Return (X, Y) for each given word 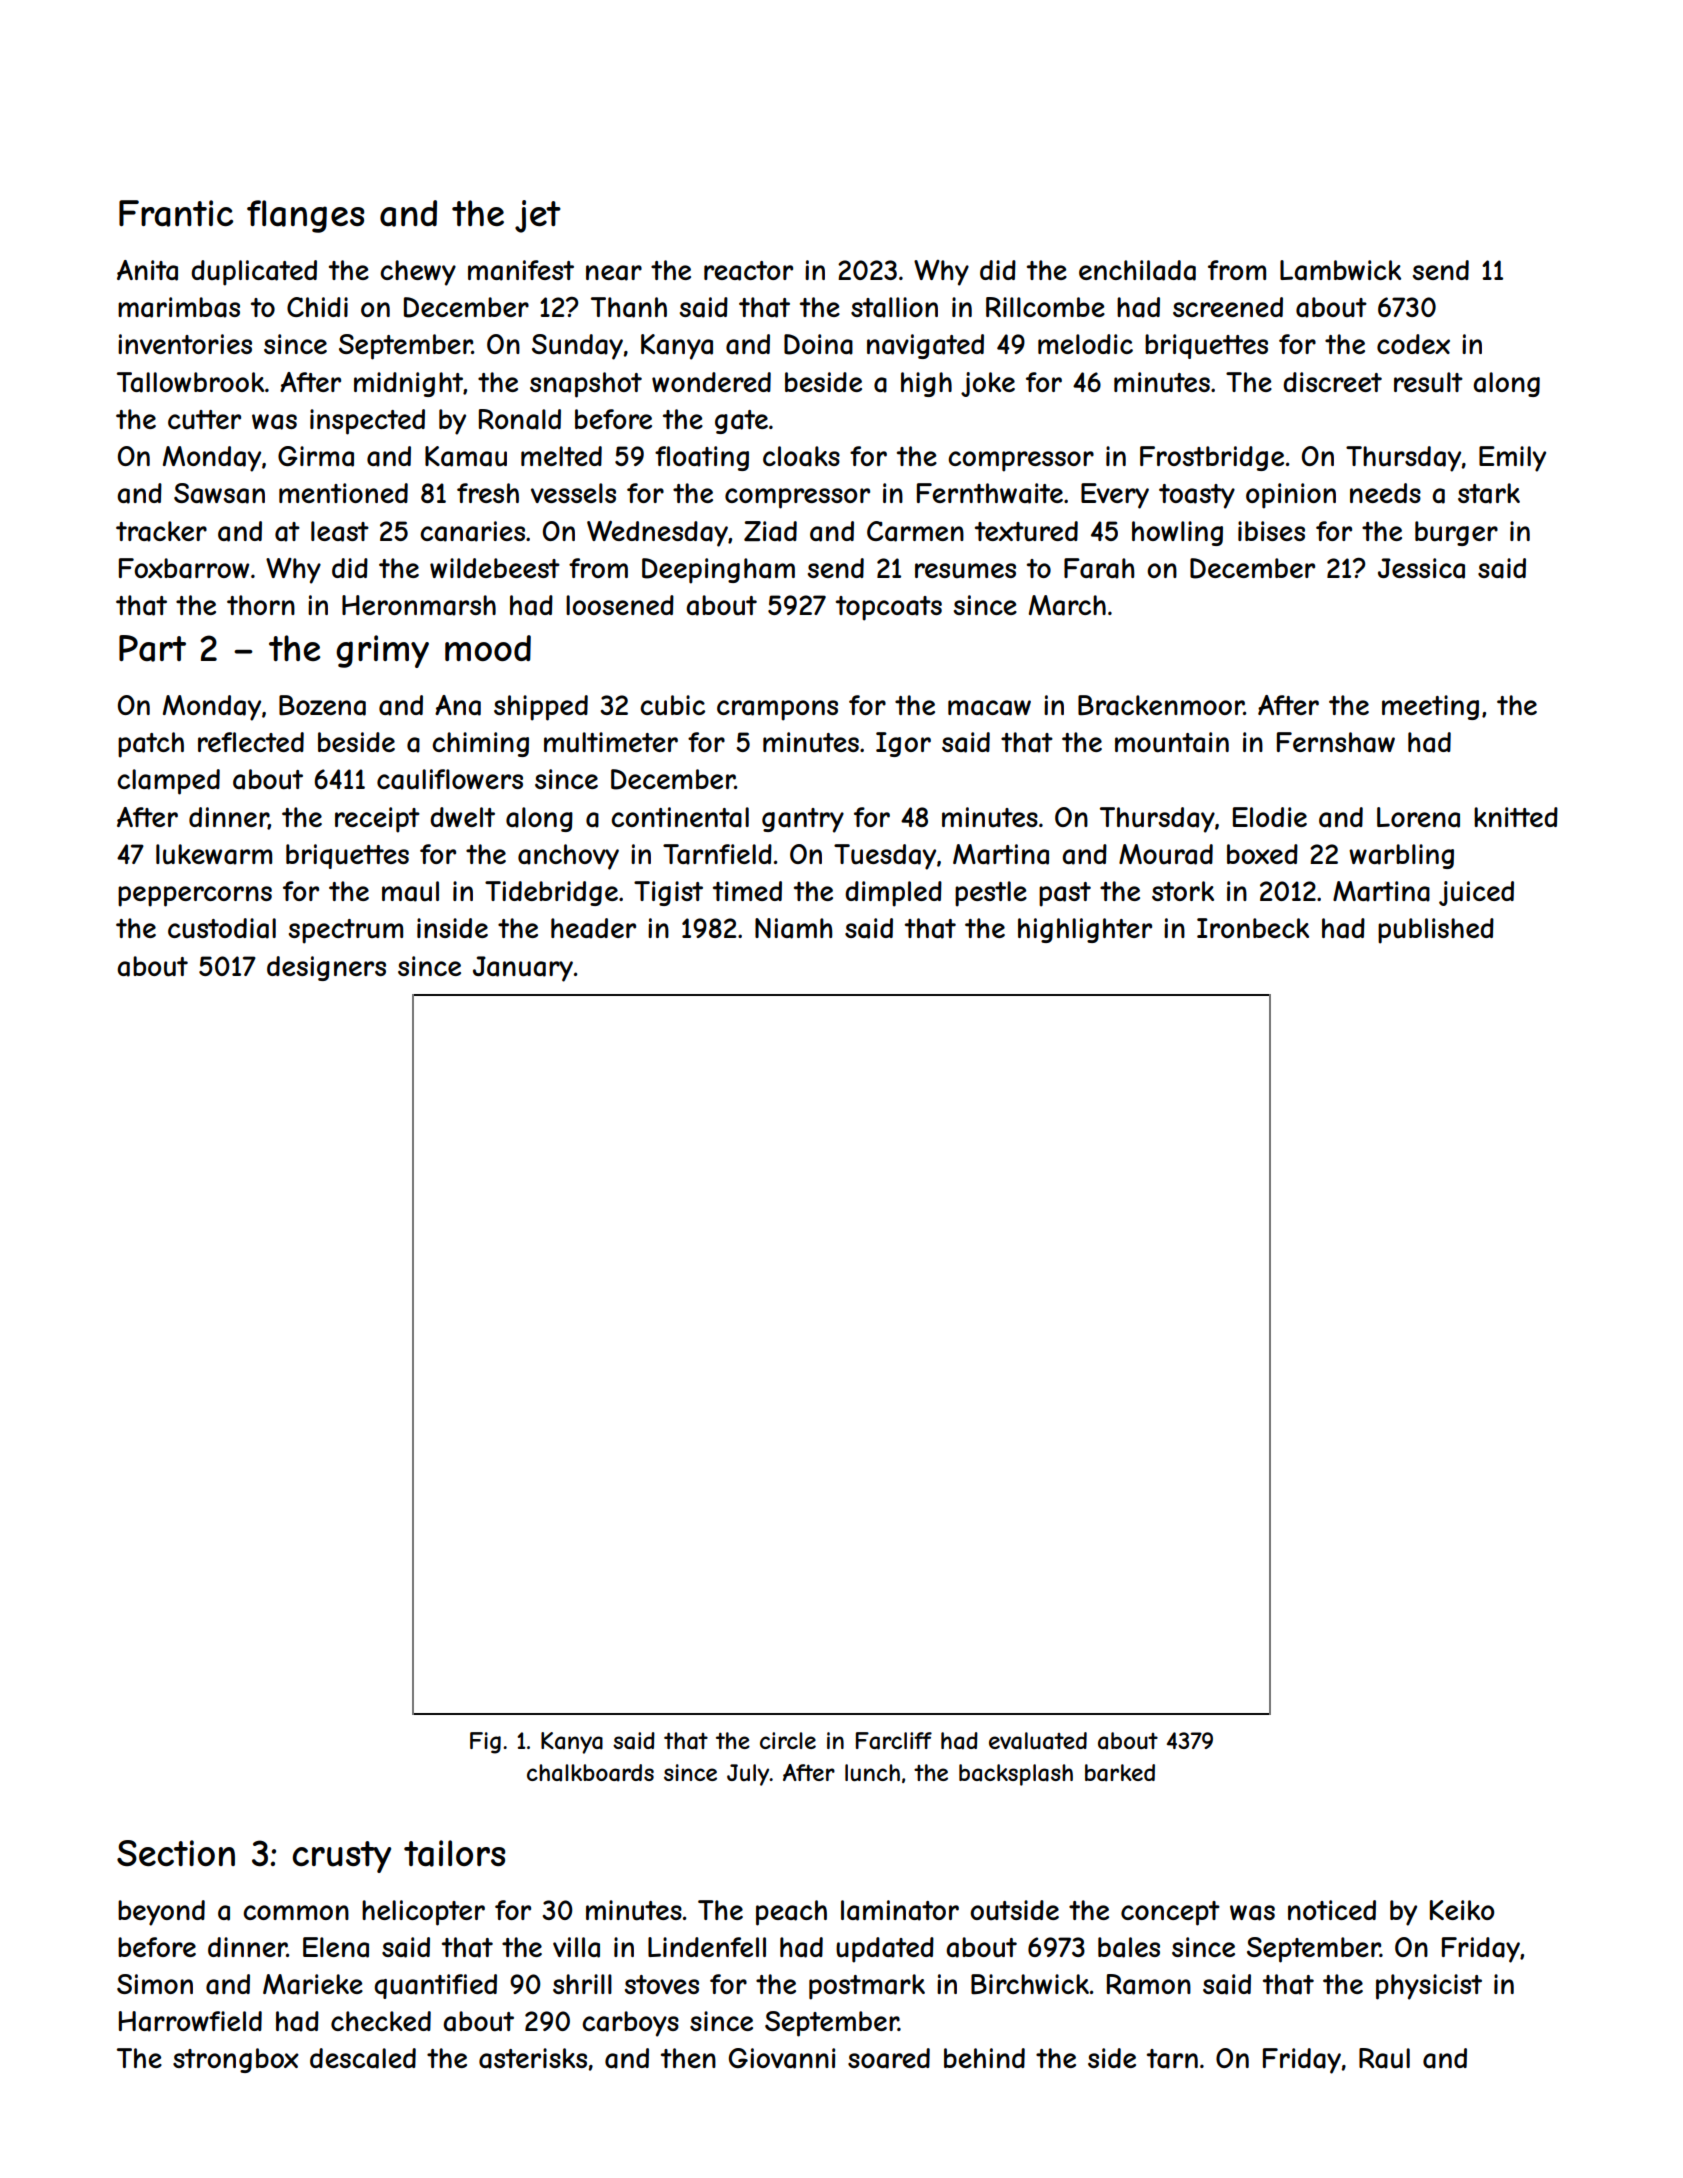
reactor (748, 271)
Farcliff (894, 1741)
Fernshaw (1336, 742)
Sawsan (219, 493)
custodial (222, 928)
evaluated (1038, 1741)
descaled (363, 2058)
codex (1413, 344)
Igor (903, 744)
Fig (485, 1743)
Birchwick (1030, 1984)
